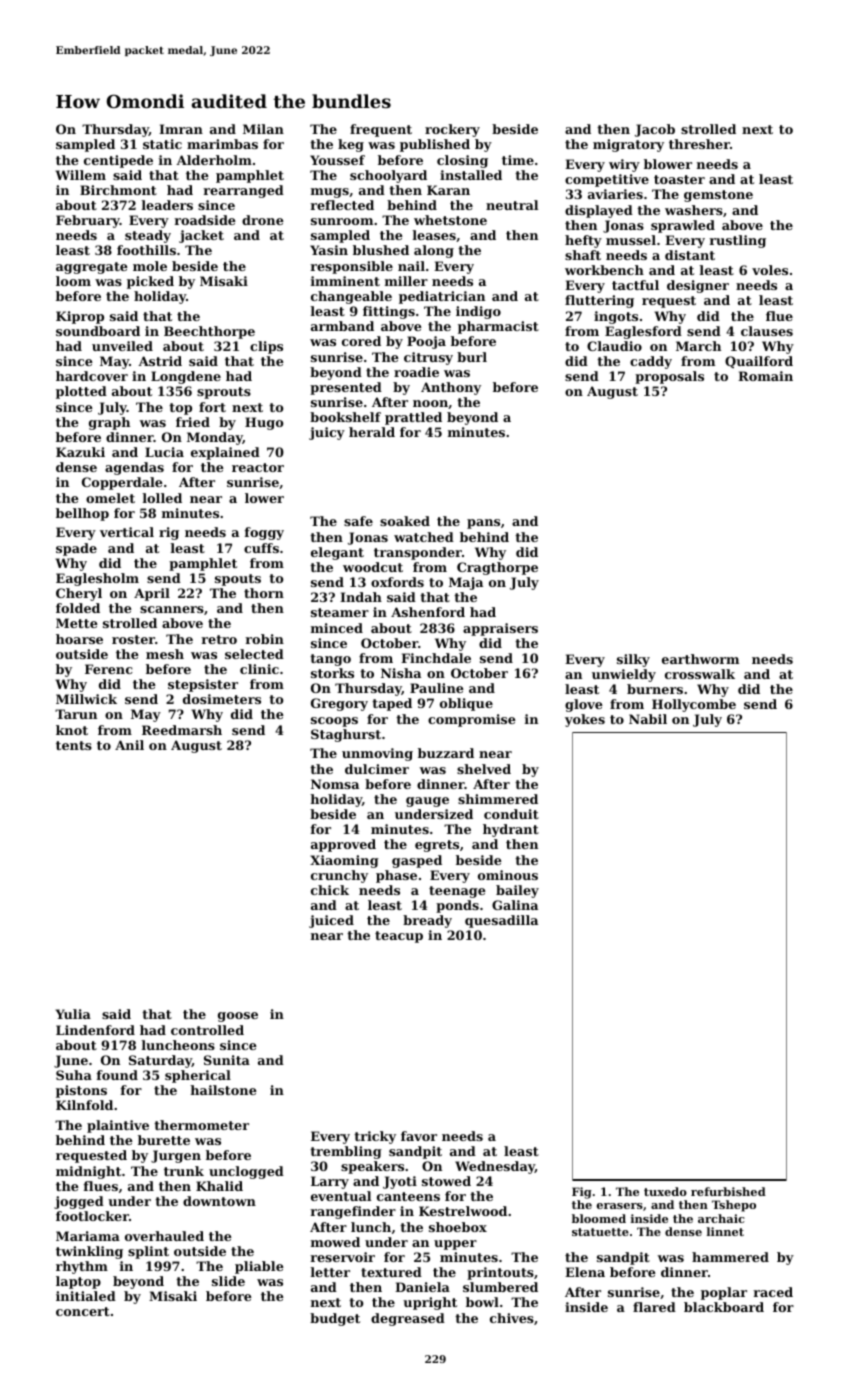 This screenshot has width=849, height=1400. Describe the element at coordinates (92, 268) in the screenshot. I see `aggregate` at that location.
